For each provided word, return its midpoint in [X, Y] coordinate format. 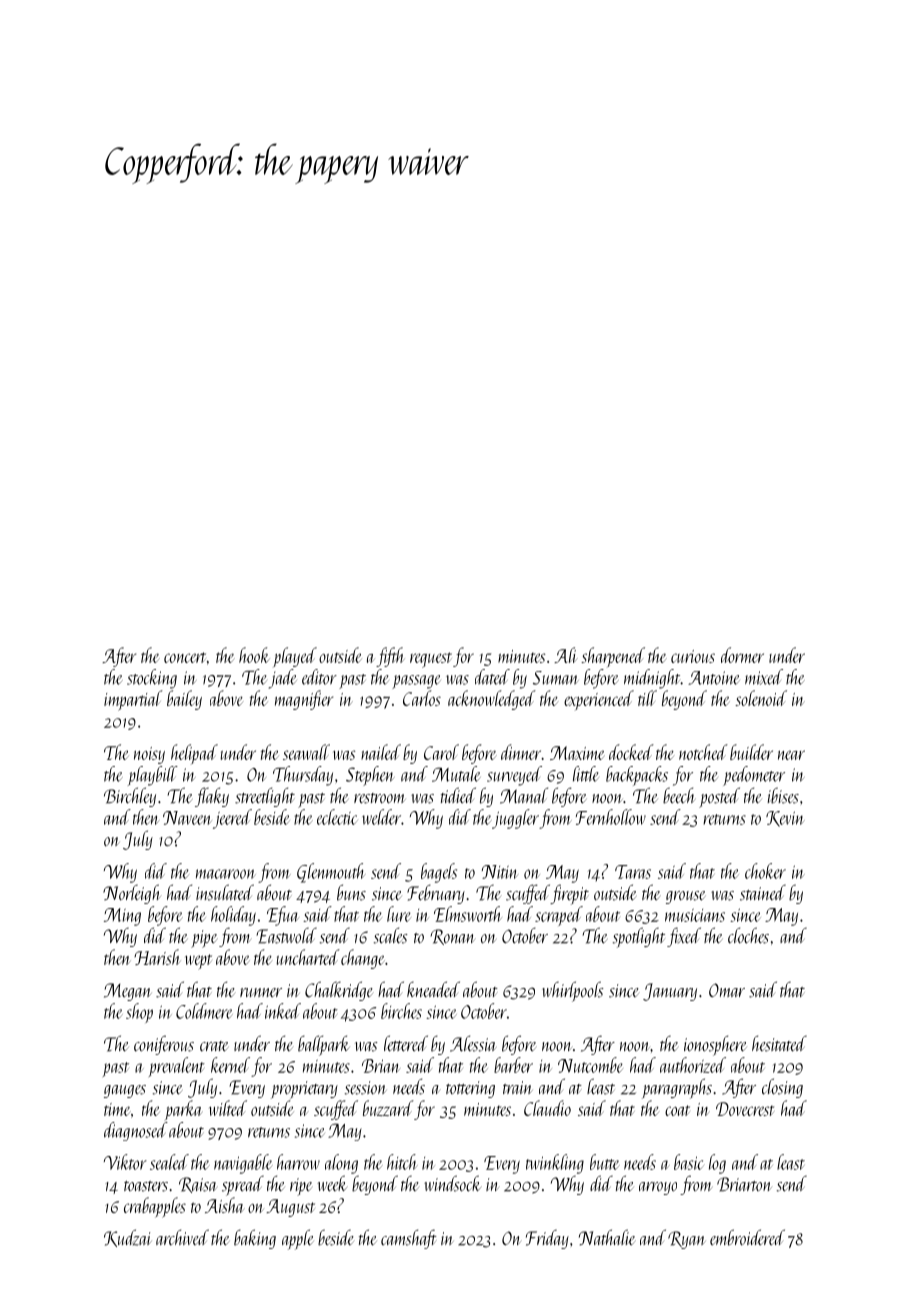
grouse [685, 897]
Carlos [422, 698]
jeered [232, 819]
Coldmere [204, 1011]
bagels [439, 873]
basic [688, 1162]
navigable [243, 1164]
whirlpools [573, 991]
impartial [133, 700]
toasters [146, 1186]
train [518, 1087]
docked [631, 752]
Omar [727, 990]
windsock [453, 1183]
